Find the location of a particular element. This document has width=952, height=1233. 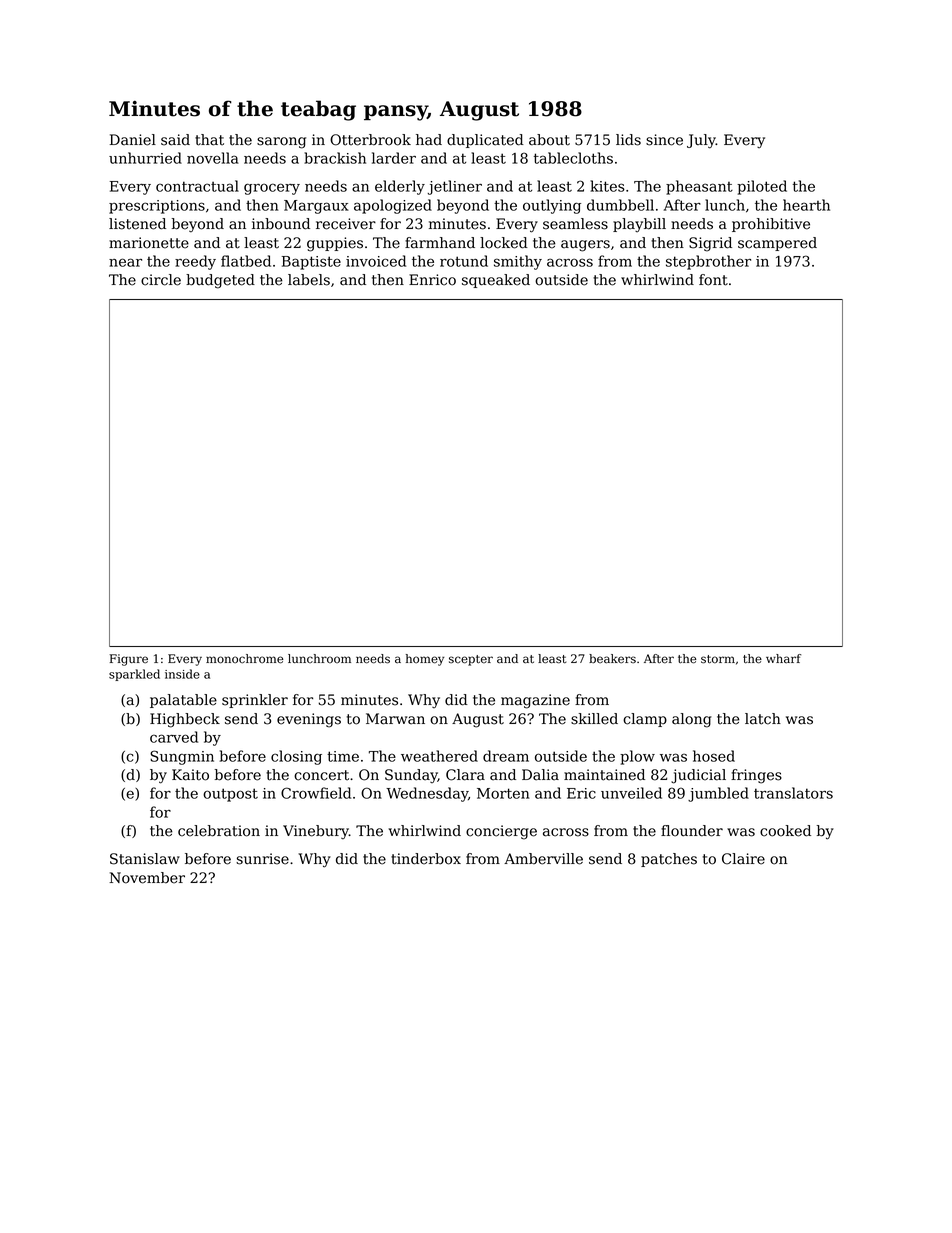

Amberville is located at coordinates (543, 859).
